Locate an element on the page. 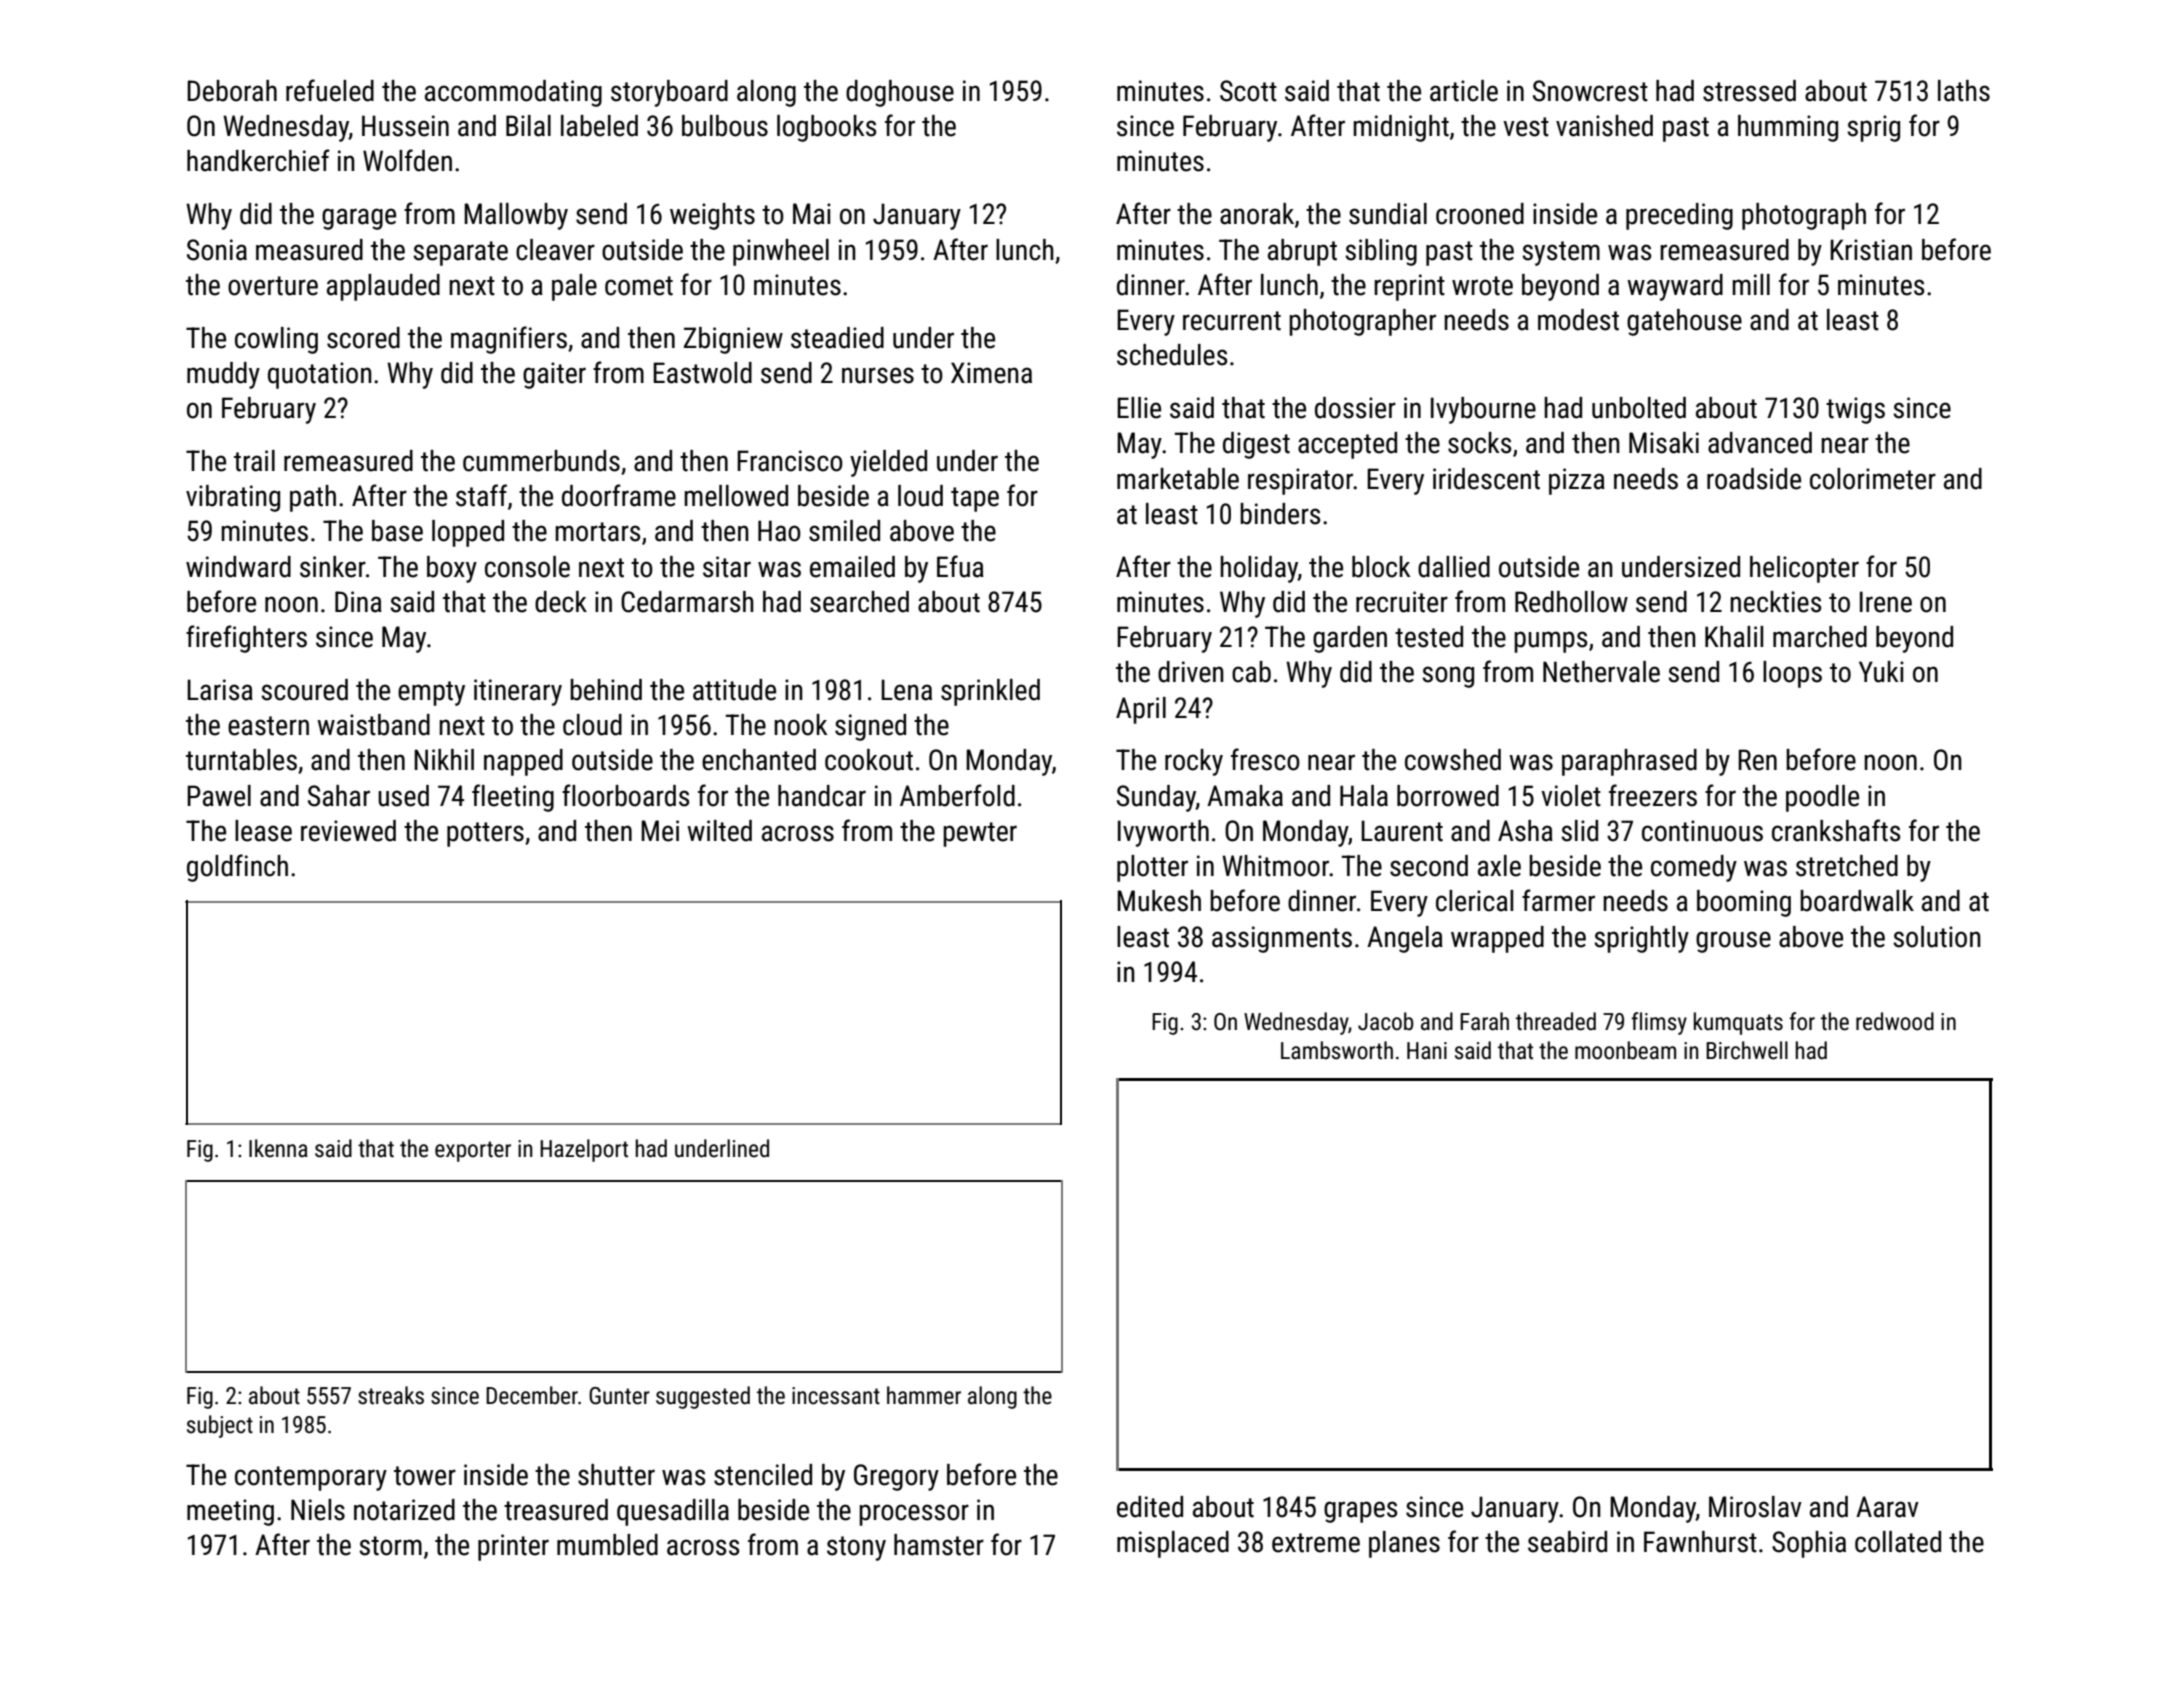 This image has height=1683, width=2178. incessant is located at coordinates (836, 1396).
